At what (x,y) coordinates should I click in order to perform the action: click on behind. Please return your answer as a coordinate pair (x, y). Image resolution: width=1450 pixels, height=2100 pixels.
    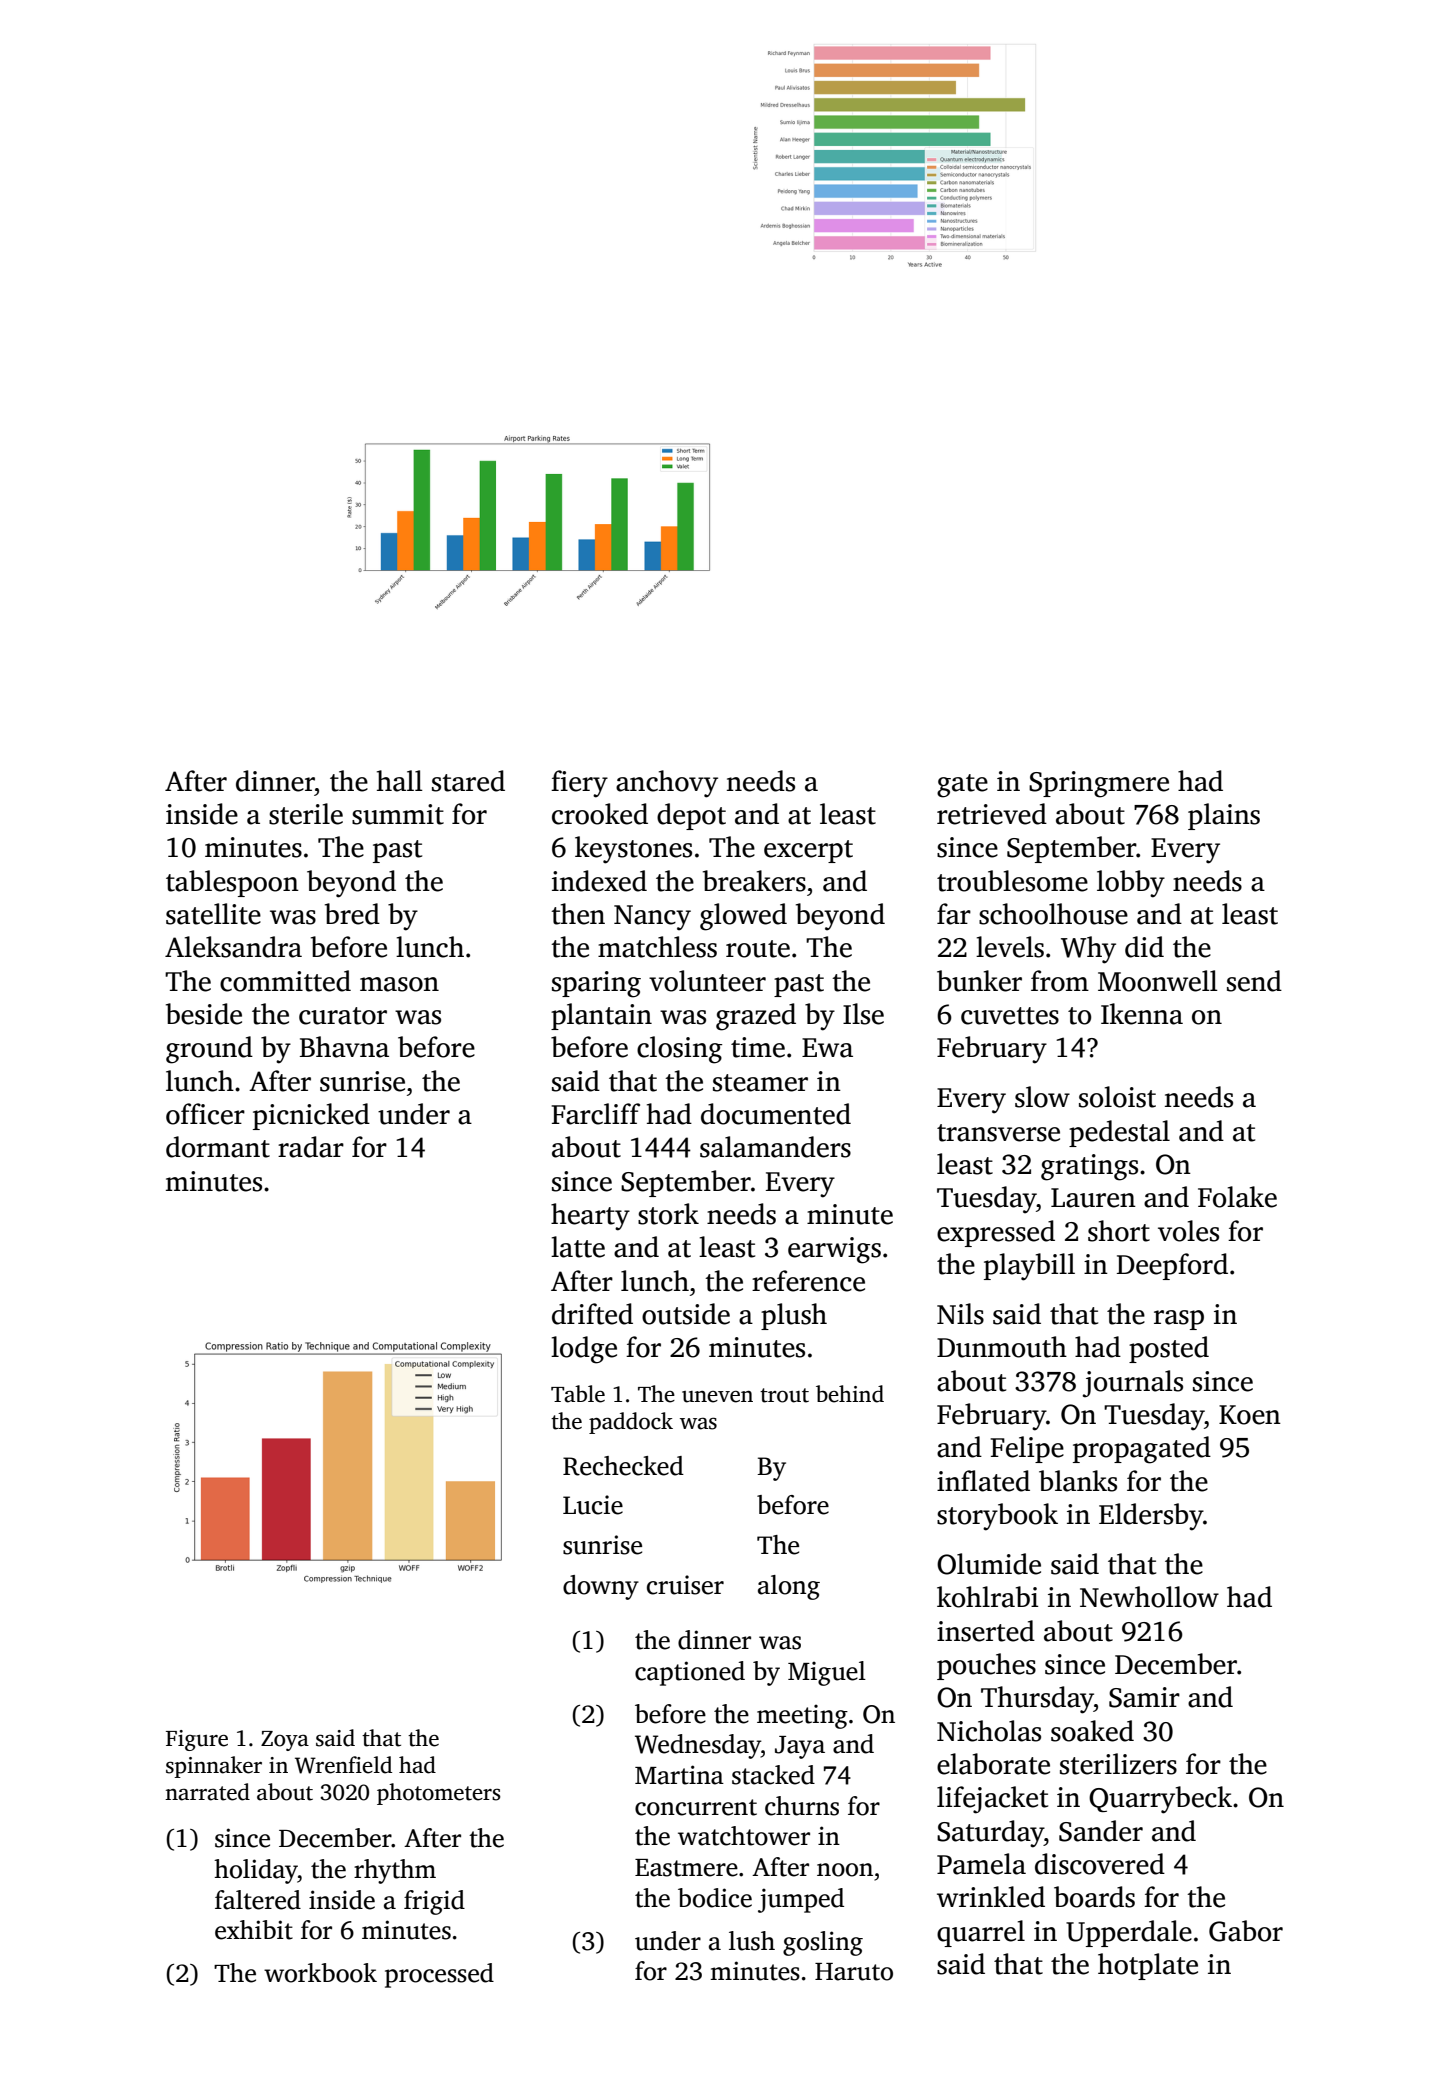
    Looking at the image, I should click on (850, 1394).
